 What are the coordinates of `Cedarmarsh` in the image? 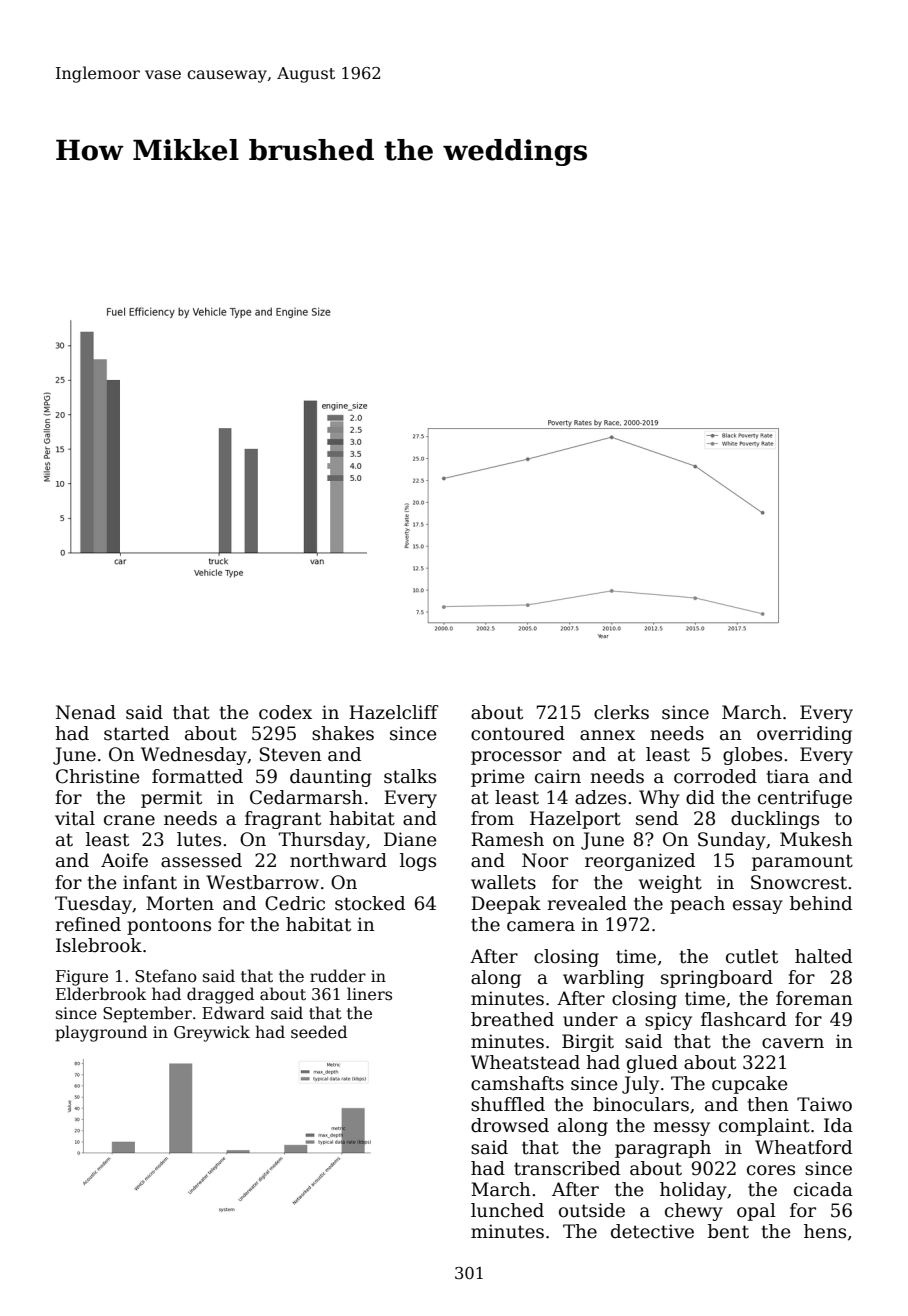 It's located at (306, 797).
